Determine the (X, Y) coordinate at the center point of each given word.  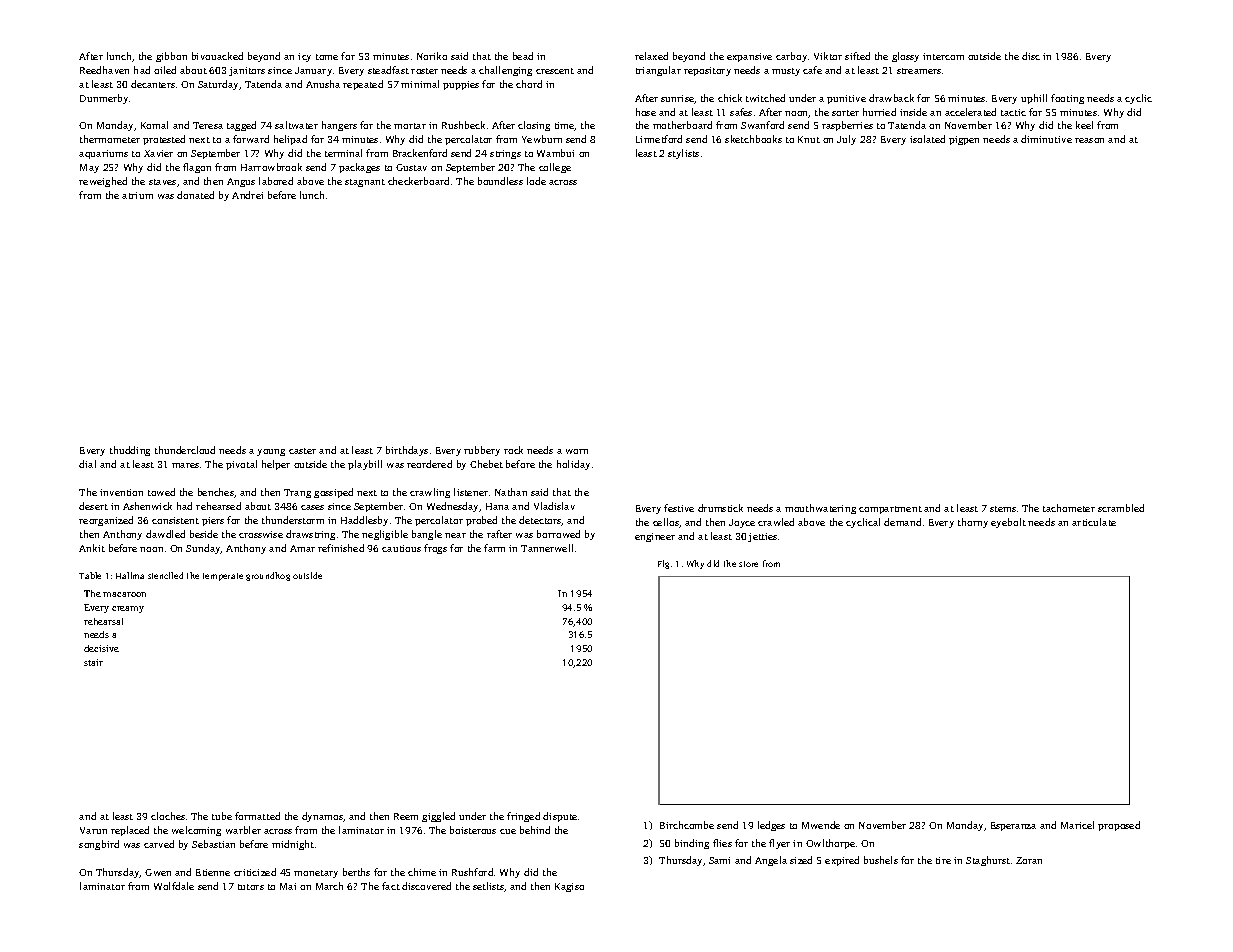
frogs (435, 549)
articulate (1094, 522)
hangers (339, 126)
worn (577, 451)
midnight (293, 845)
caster (302, 451)
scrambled (1121, 508)
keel (1084, 125)
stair (93, 662)
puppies (461, 85)
